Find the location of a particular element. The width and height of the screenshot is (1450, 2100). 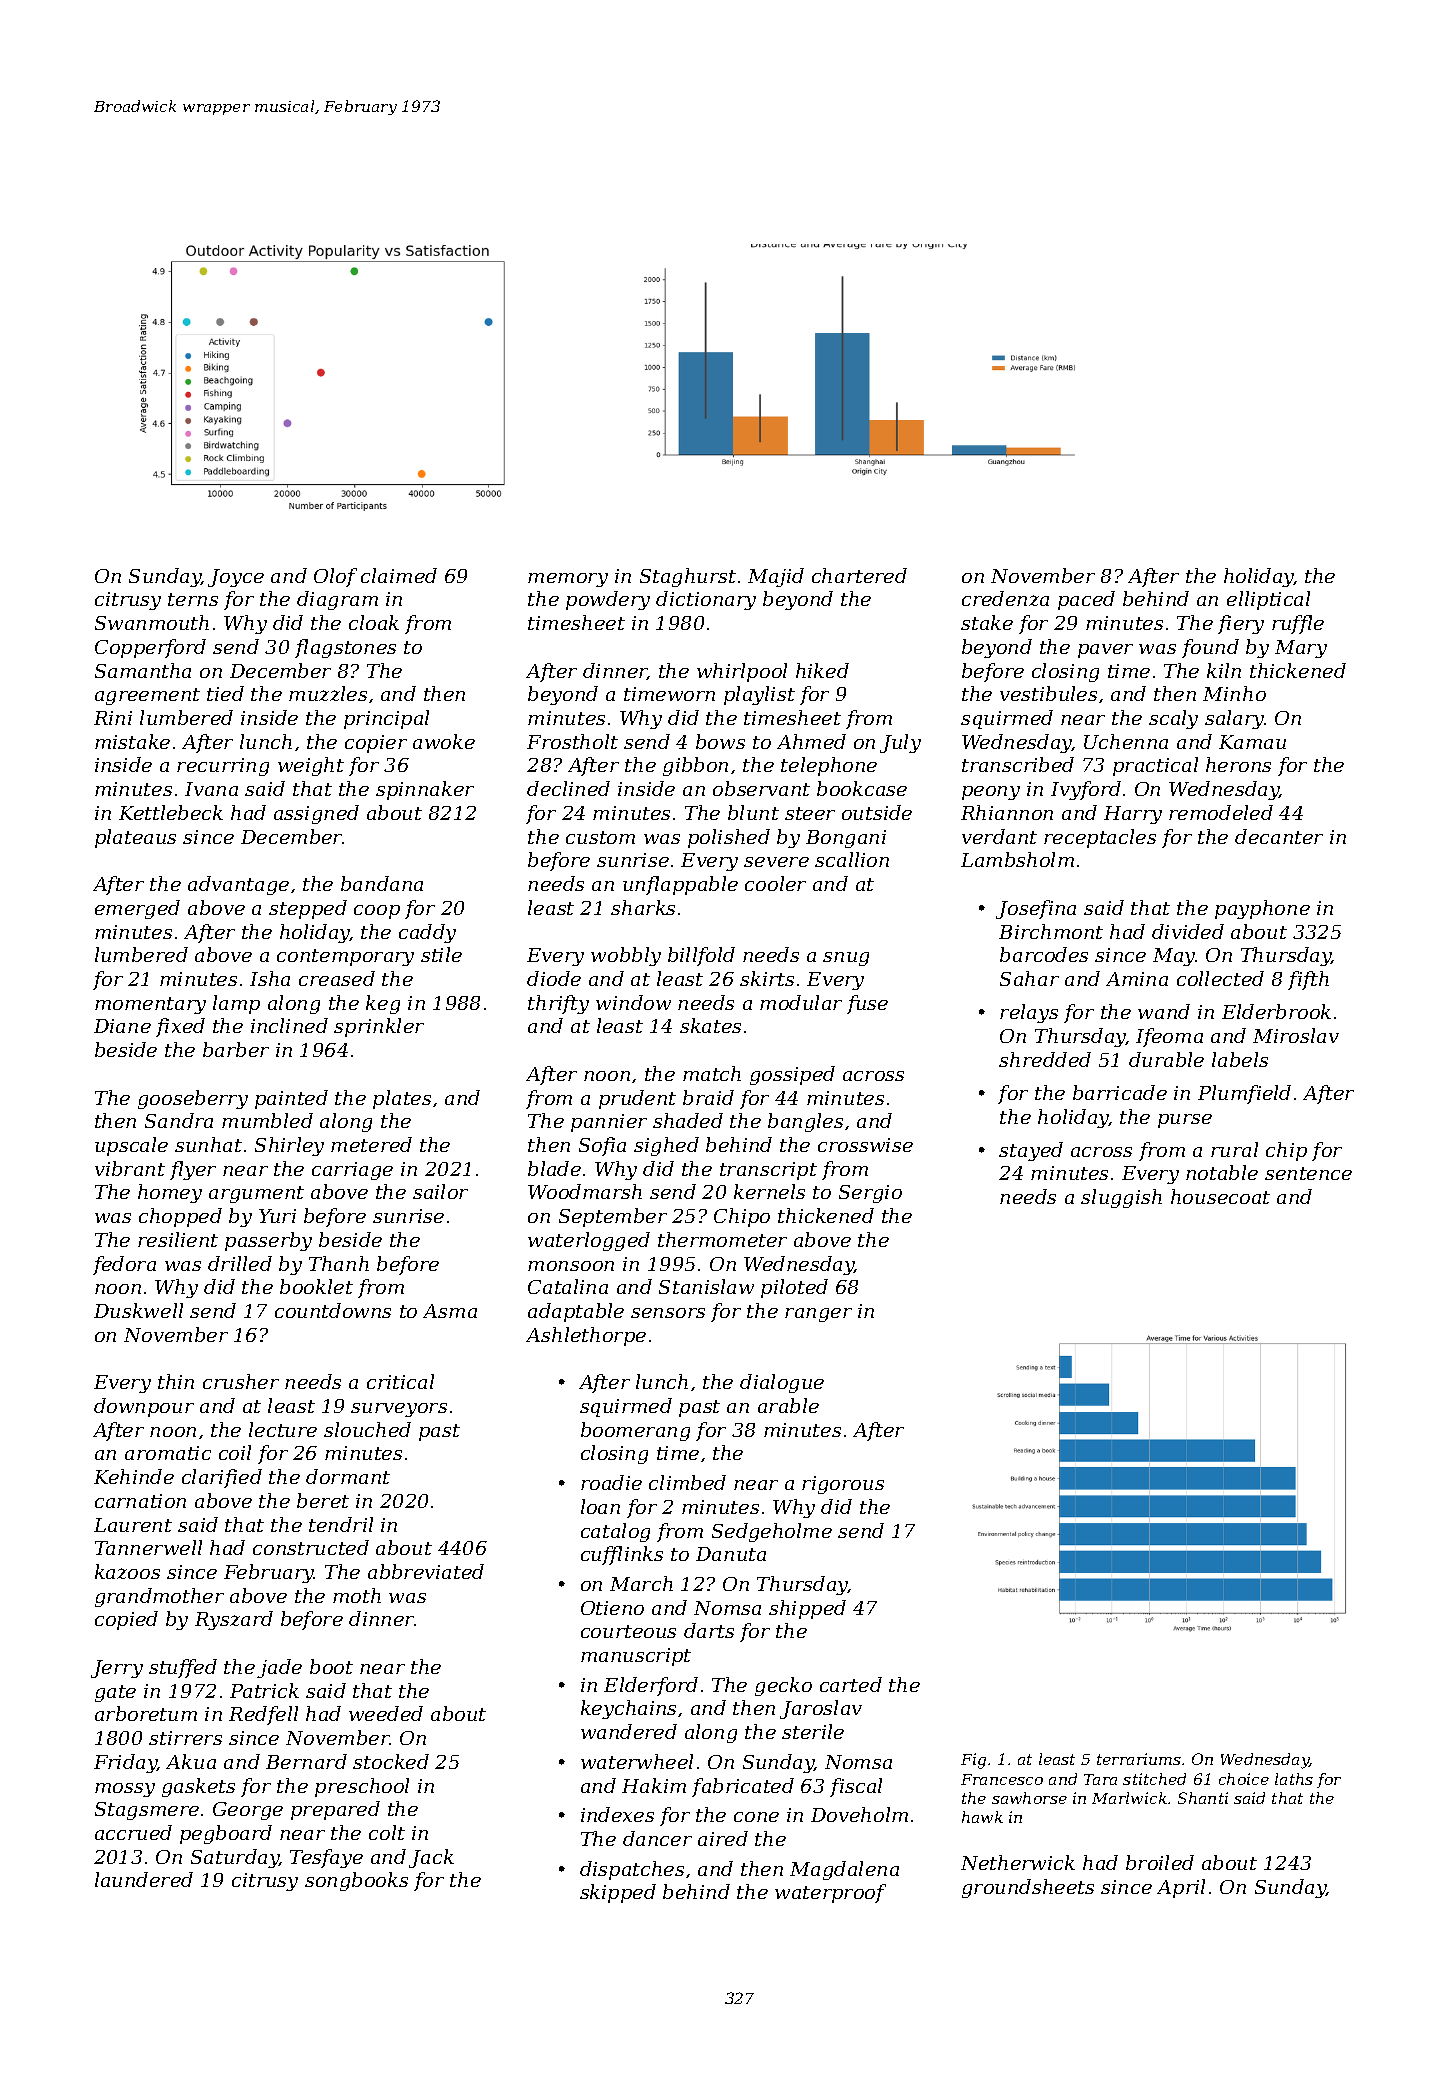

plateaus is located at coordinates (135, 838).
